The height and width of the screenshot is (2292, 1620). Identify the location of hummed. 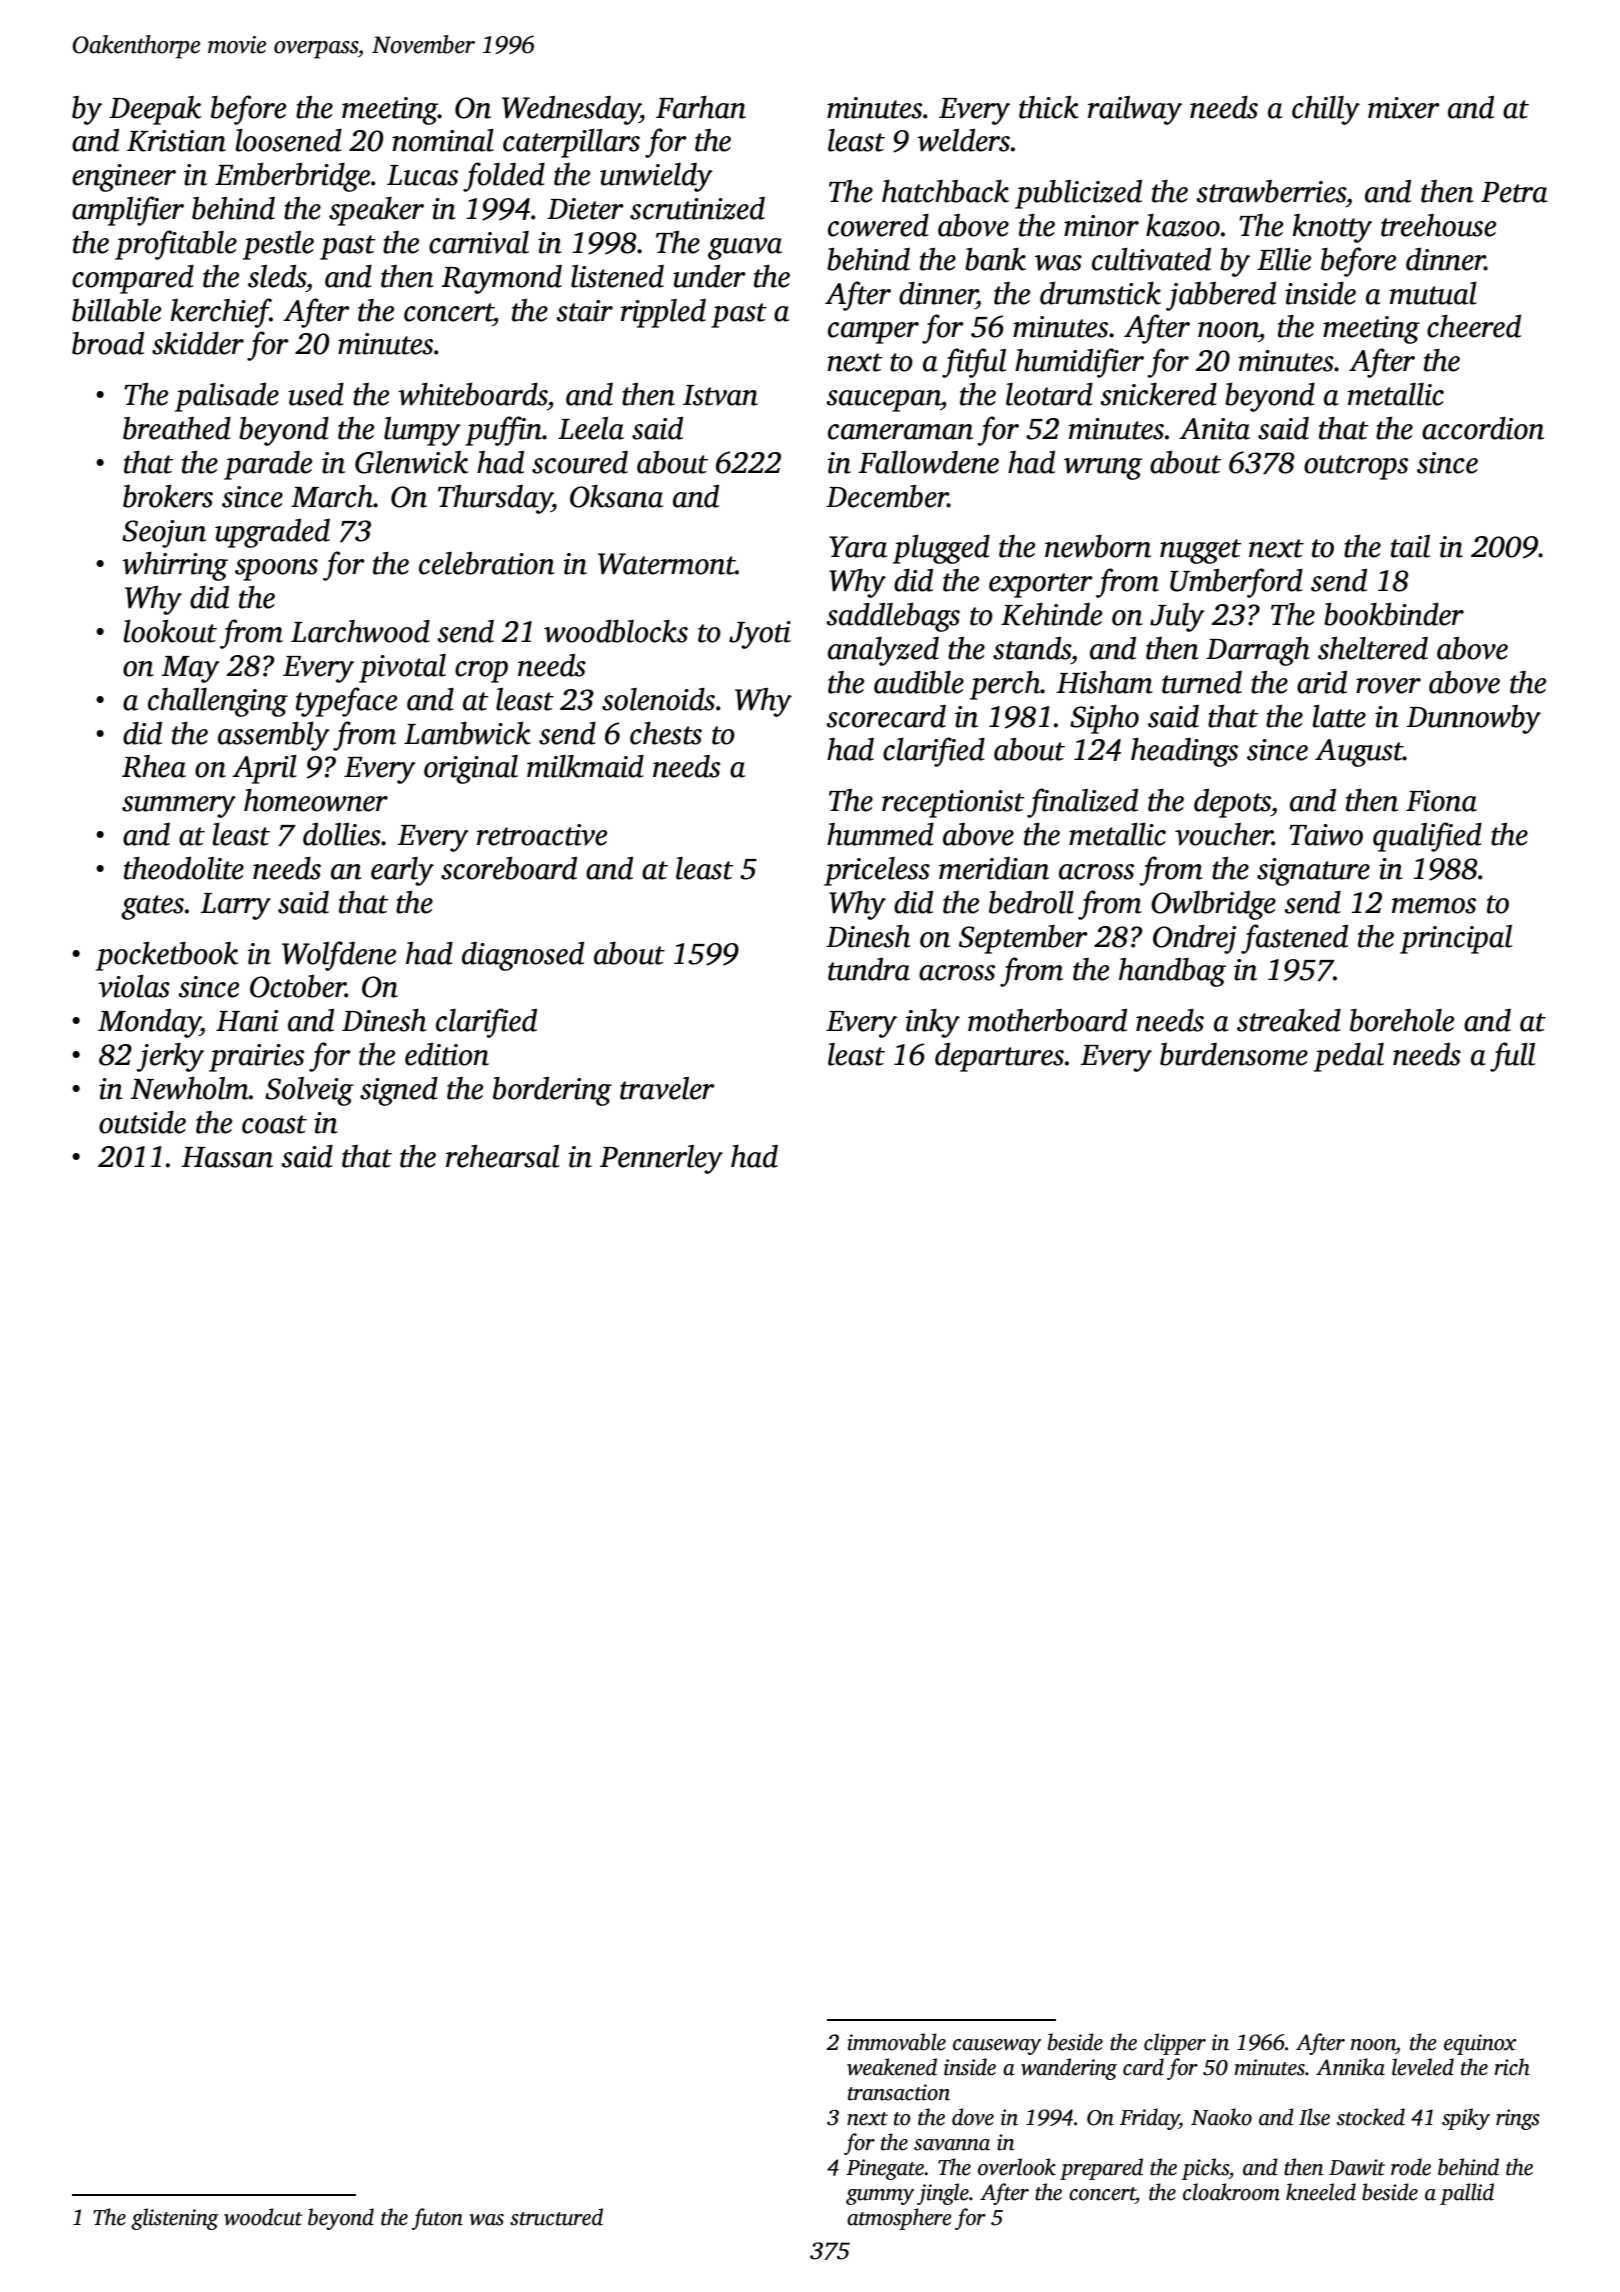
(880, 834).
